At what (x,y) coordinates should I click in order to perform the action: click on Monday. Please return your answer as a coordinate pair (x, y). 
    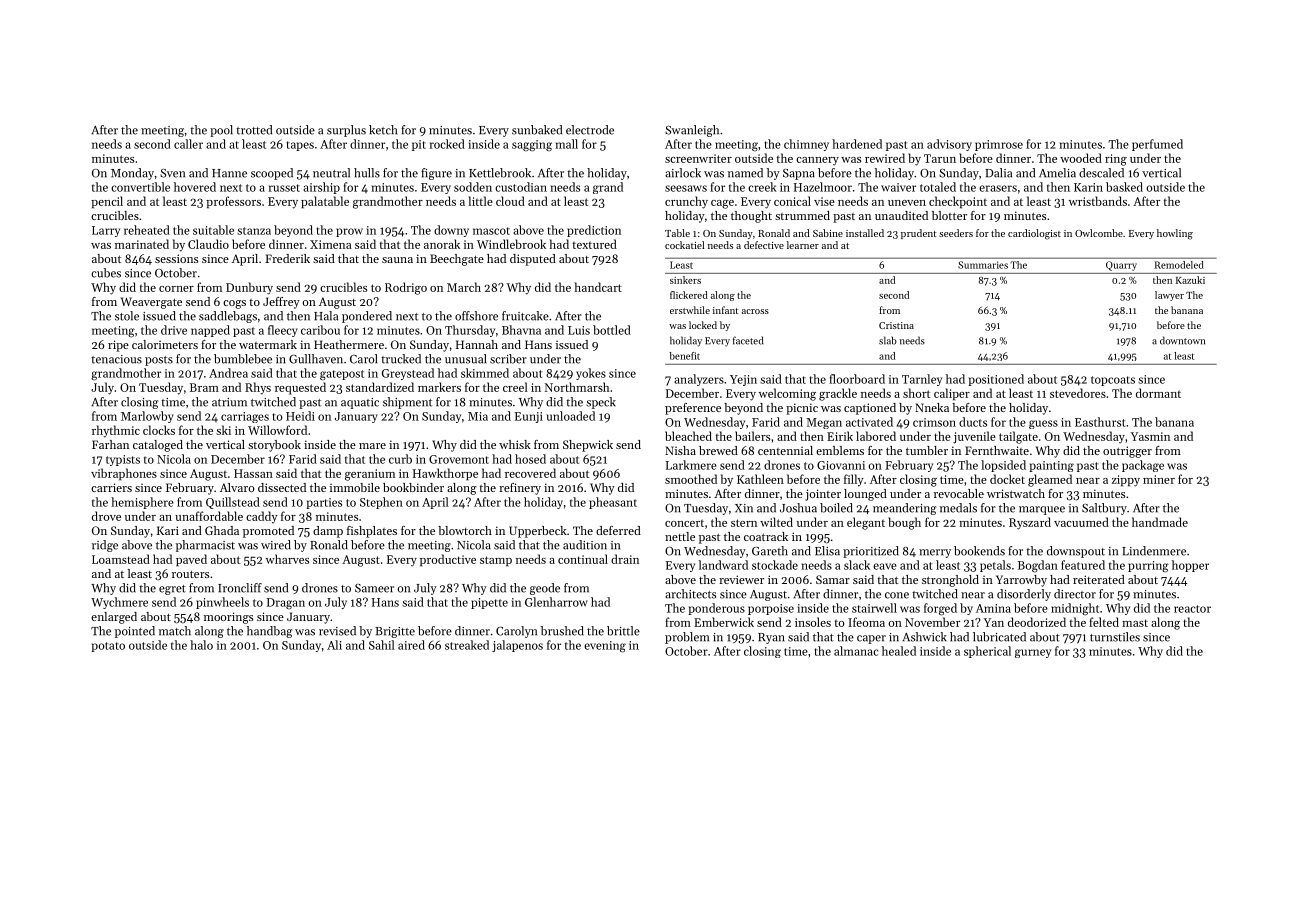
    Looking at the image, I should click on (132, 174).
